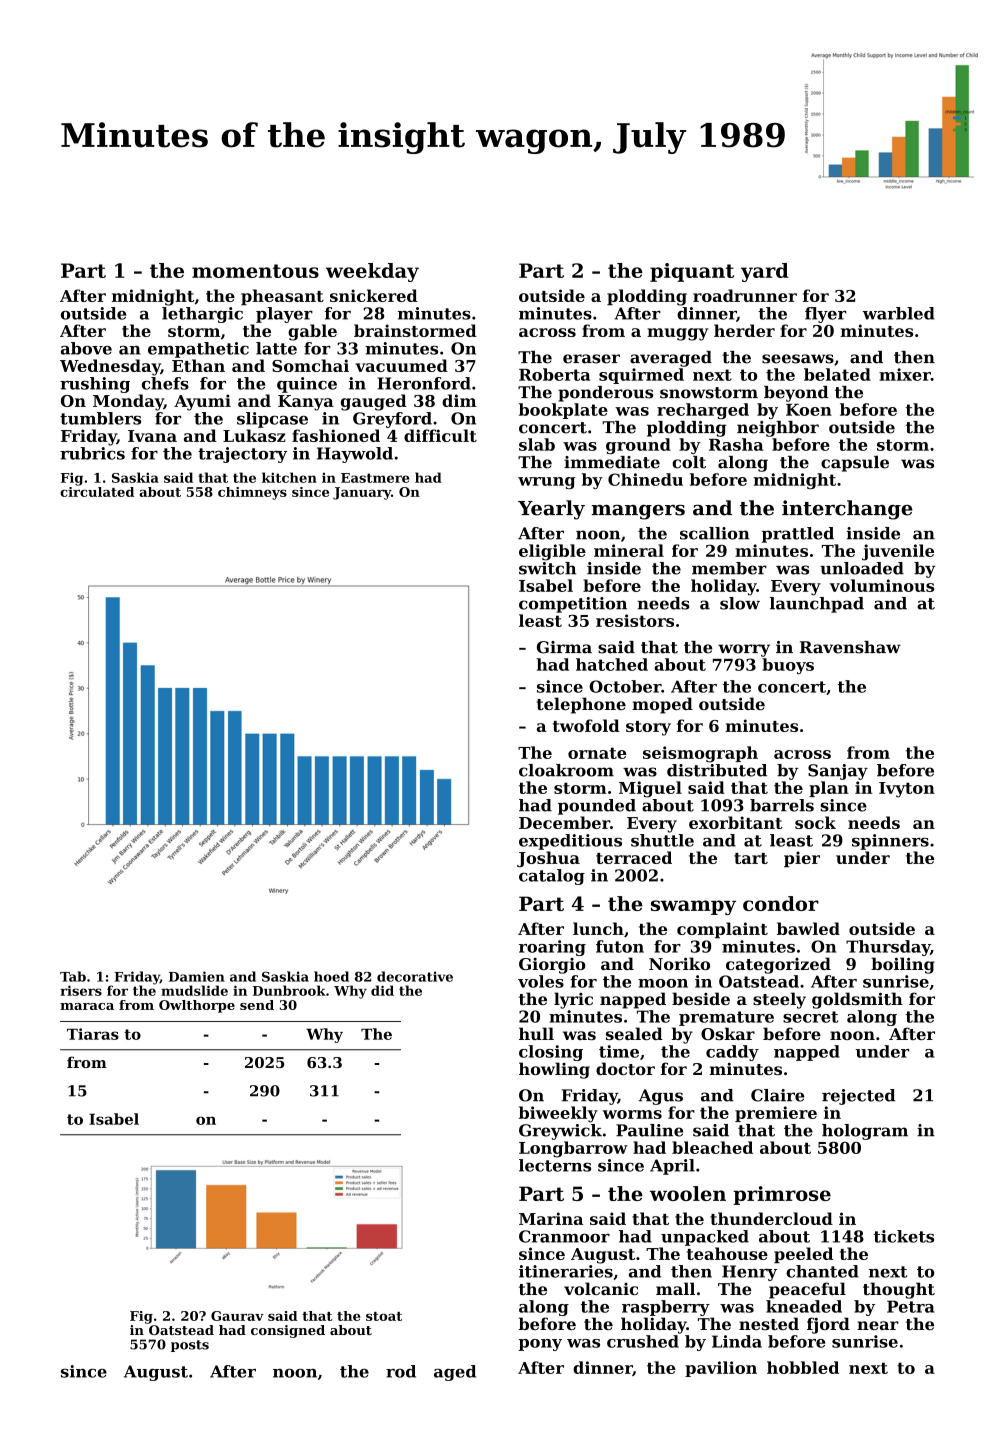  Describe the element at coordinates (865, 1132) in the document. I see `hologram` at that location.
